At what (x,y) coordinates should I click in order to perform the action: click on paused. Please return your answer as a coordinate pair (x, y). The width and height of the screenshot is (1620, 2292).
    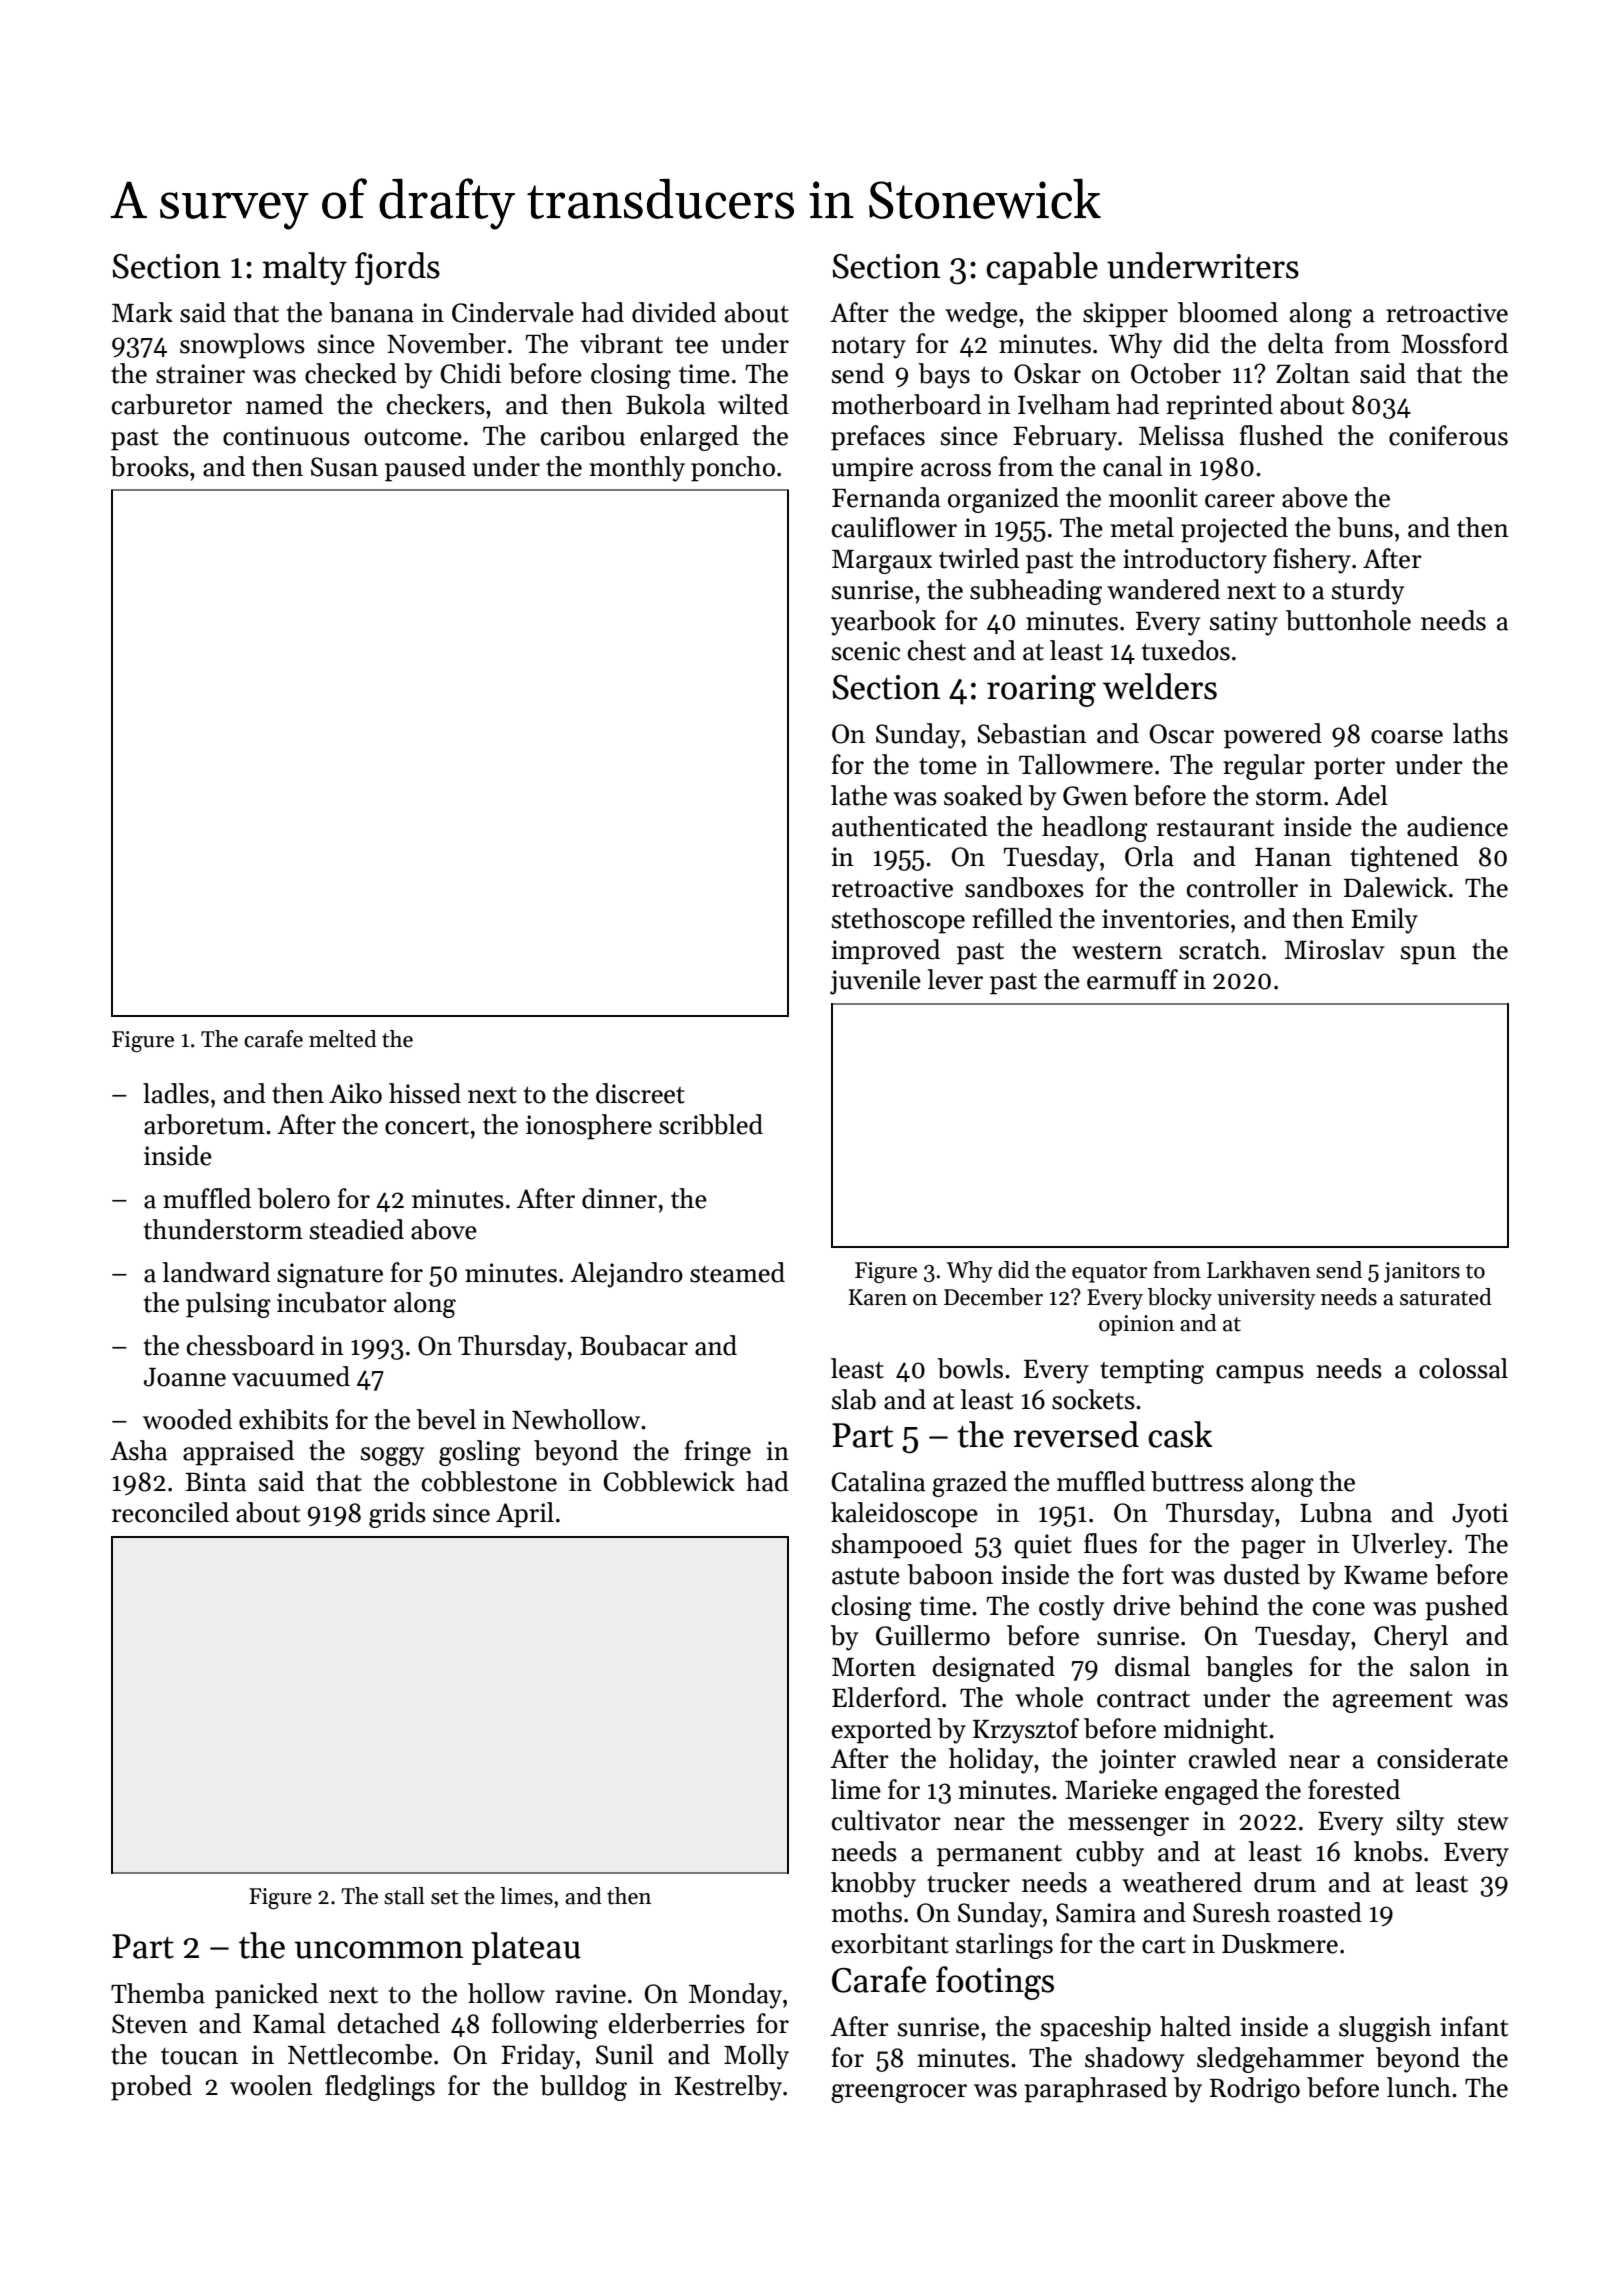
    Looking at the image, I should click on (425, 469).
